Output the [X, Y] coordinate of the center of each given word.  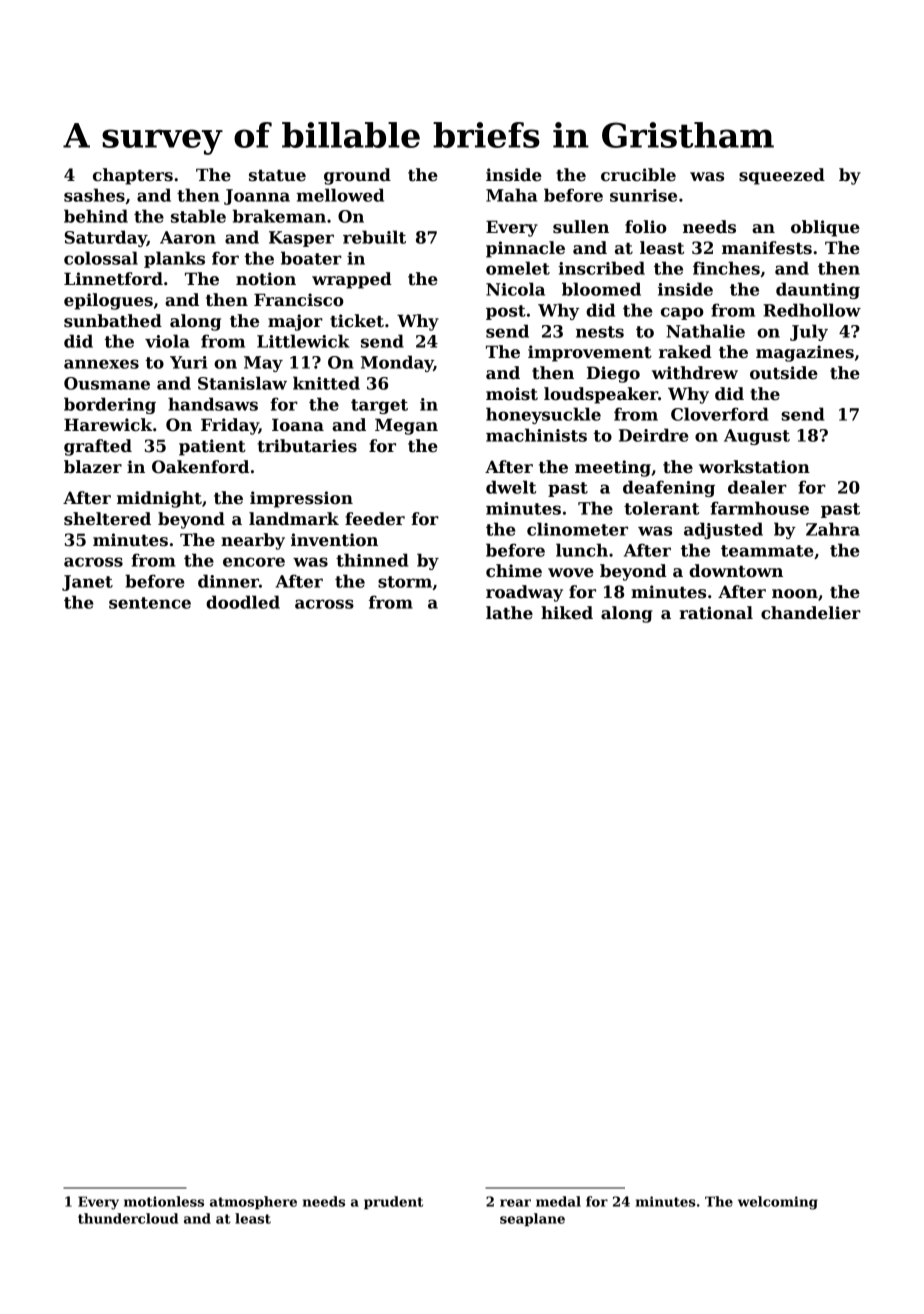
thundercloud [128, 1218]
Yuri [188, 362]
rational [716, 613]
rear [515, 1203]
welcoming [778, 1203]
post [506, 312]
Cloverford [719, 414]
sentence [150, 603]
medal [558, 1201]
